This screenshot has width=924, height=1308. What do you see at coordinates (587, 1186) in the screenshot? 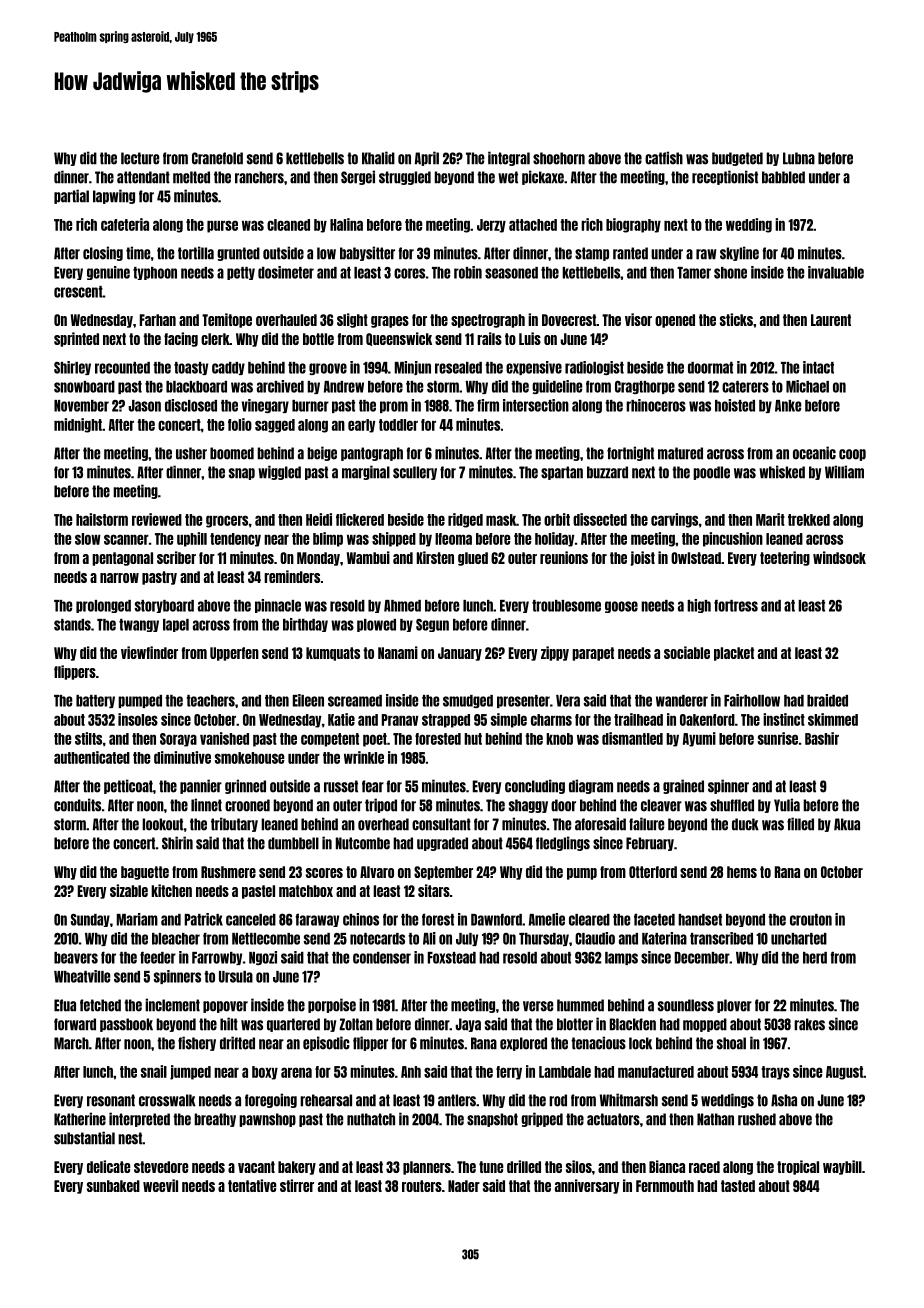
I see `anniversary` at bounding box center [587, 1186].
